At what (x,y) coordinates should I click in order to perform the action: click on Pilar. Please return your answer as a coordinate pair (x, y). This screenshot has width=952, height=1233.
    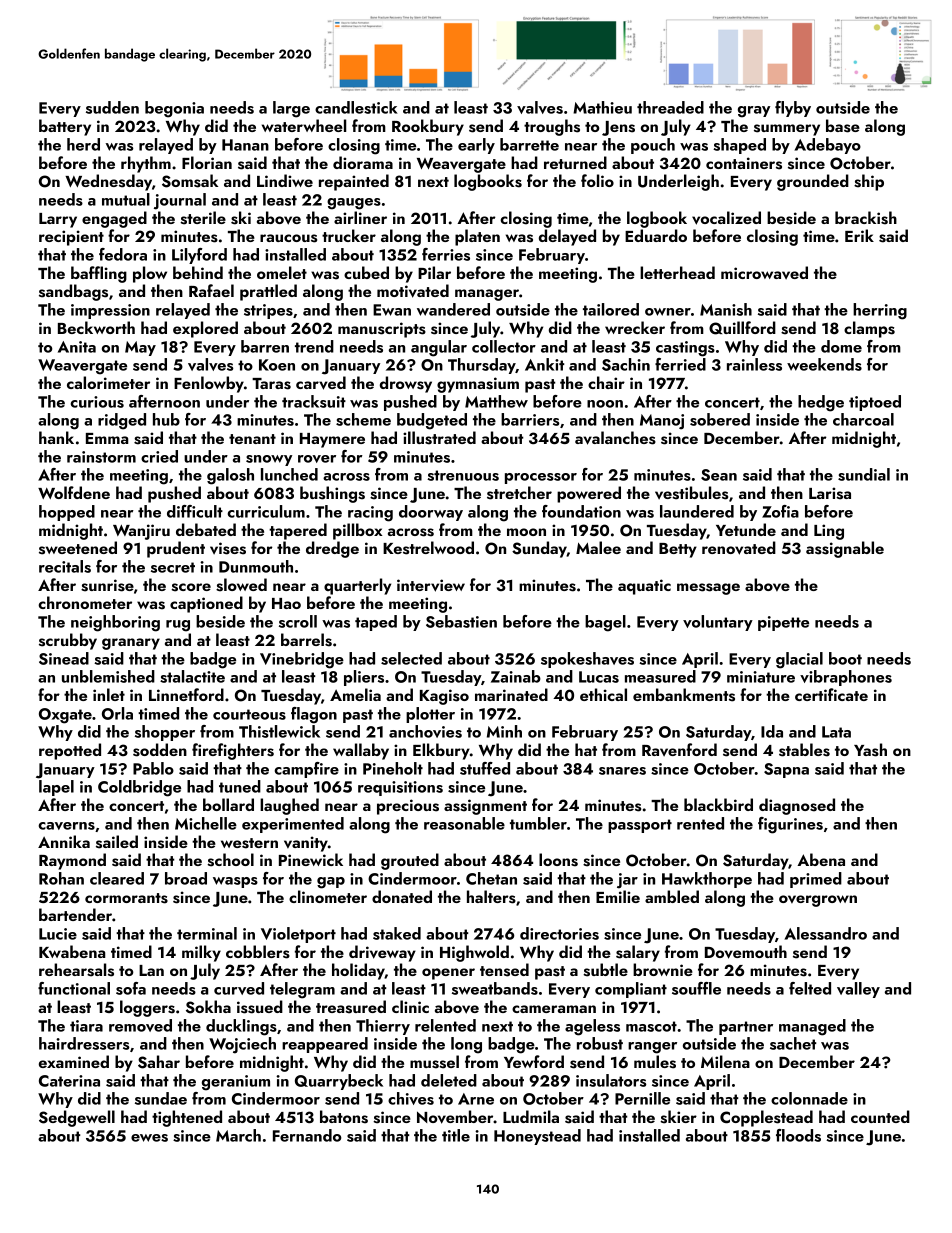
    Looking at the image, I should click on (434, 272).
